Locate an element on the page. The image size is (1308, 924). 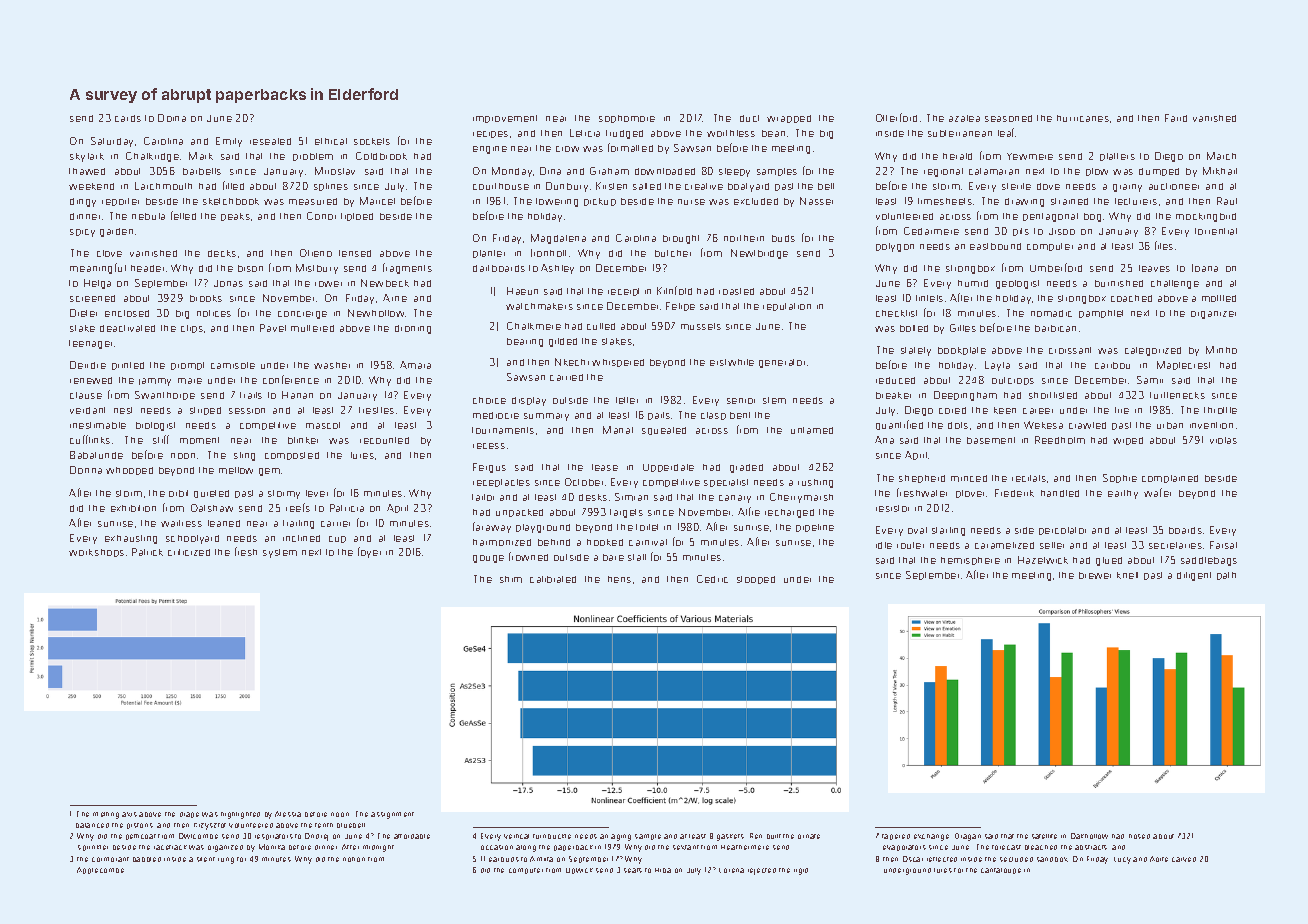
culled is located at coordinates (601, 326).
